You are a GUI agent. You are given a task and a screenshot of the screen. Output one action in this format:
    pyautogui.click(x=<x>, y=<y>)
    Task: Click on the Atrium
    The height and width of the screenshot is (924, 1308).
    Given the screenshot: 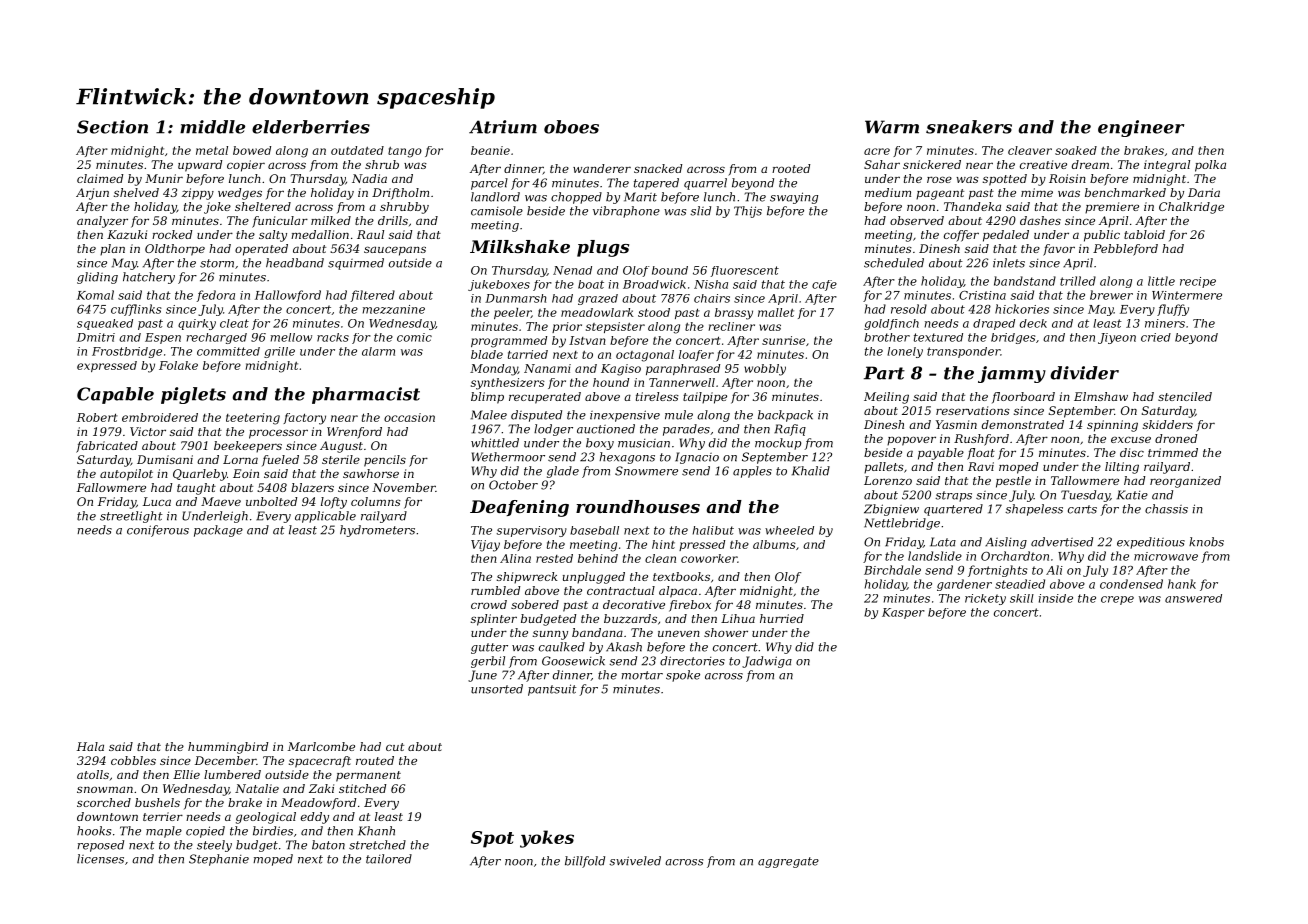 What is the action you would take?
    pyautogui.click(x=503, y=127)
